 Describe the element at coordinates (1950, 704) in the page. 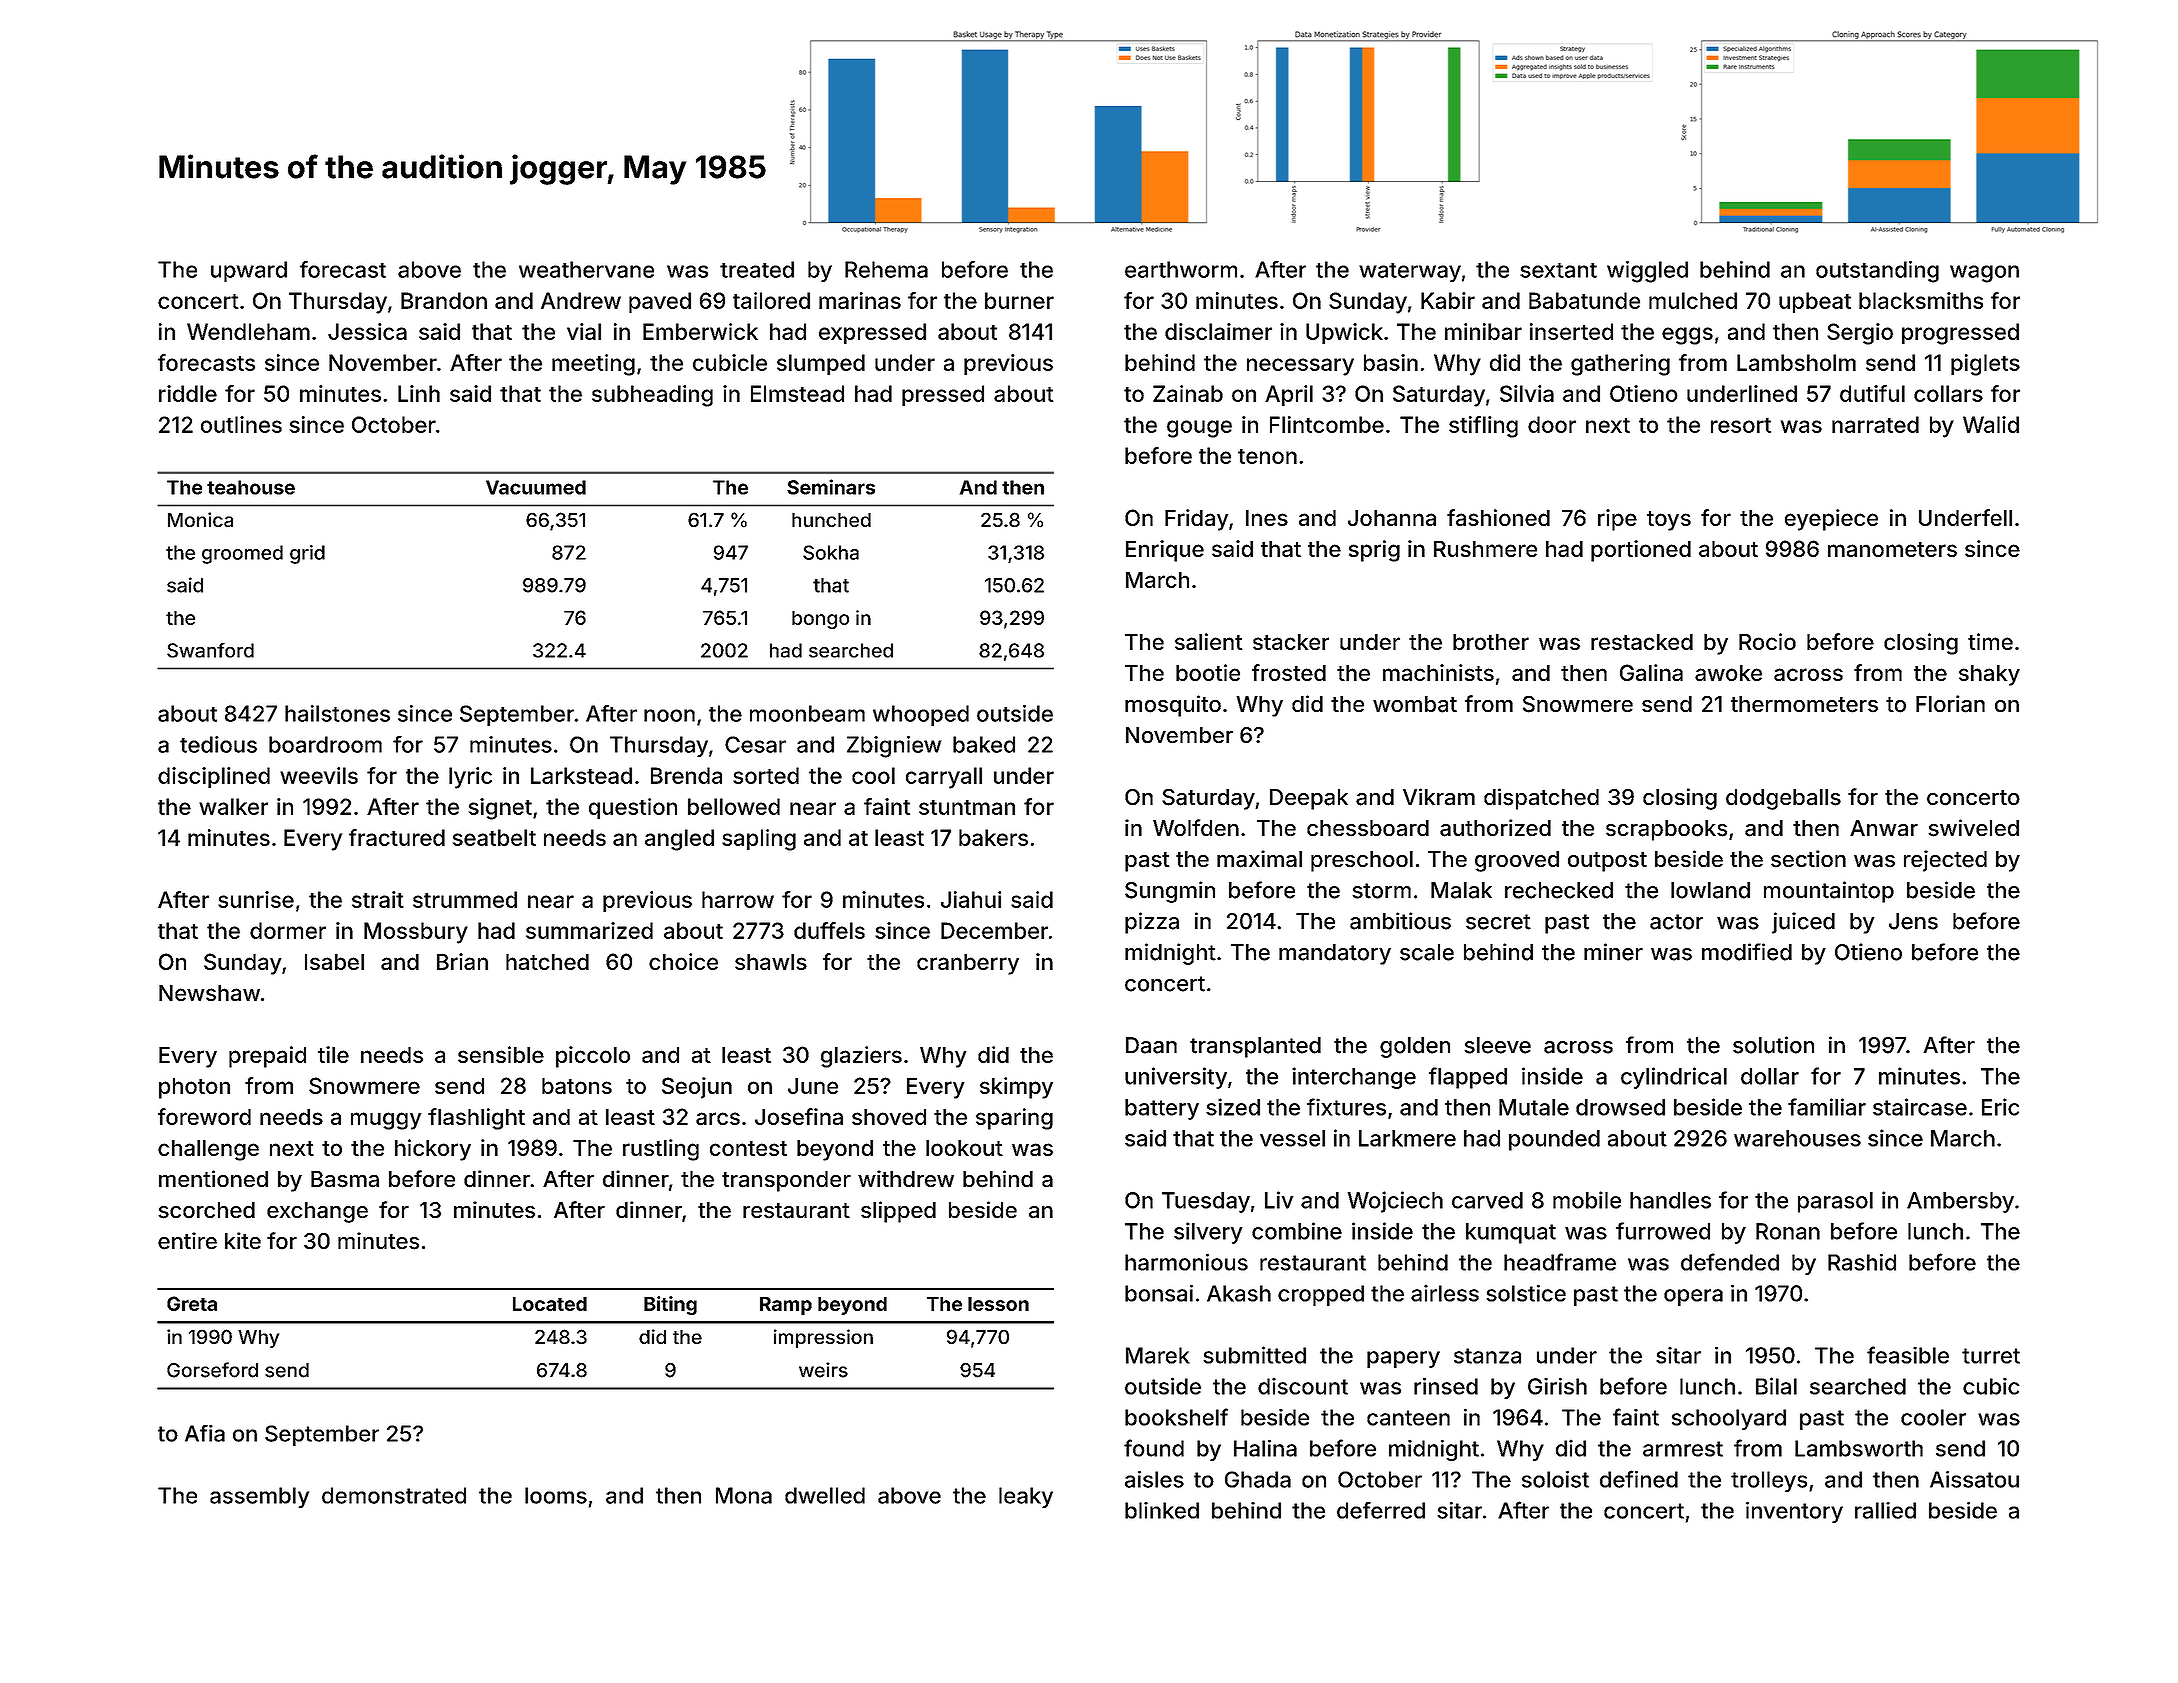

I see `Florian` at that location.
